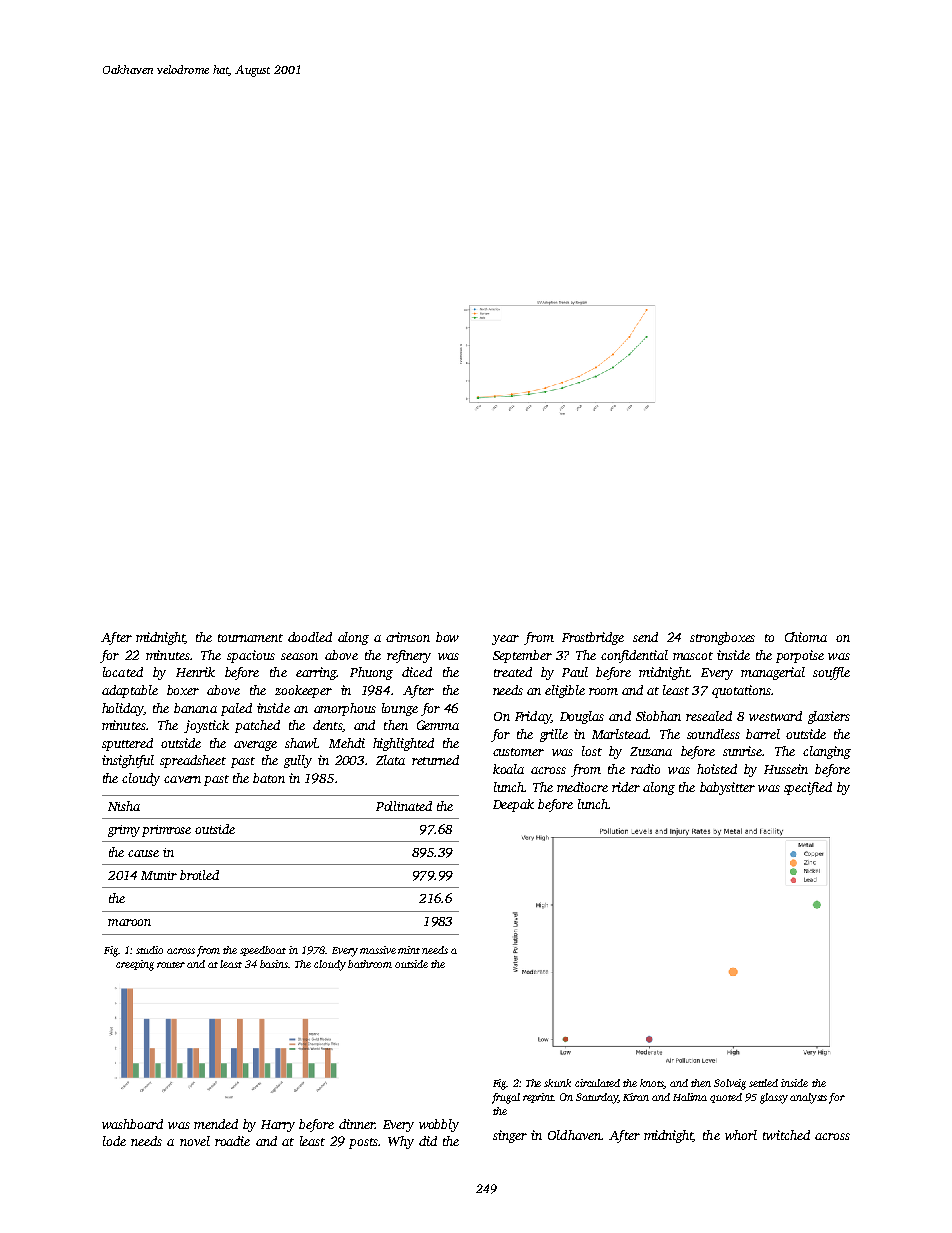 The image size is (952, 1233). I want to click on speedboat, so click(263, 951).
